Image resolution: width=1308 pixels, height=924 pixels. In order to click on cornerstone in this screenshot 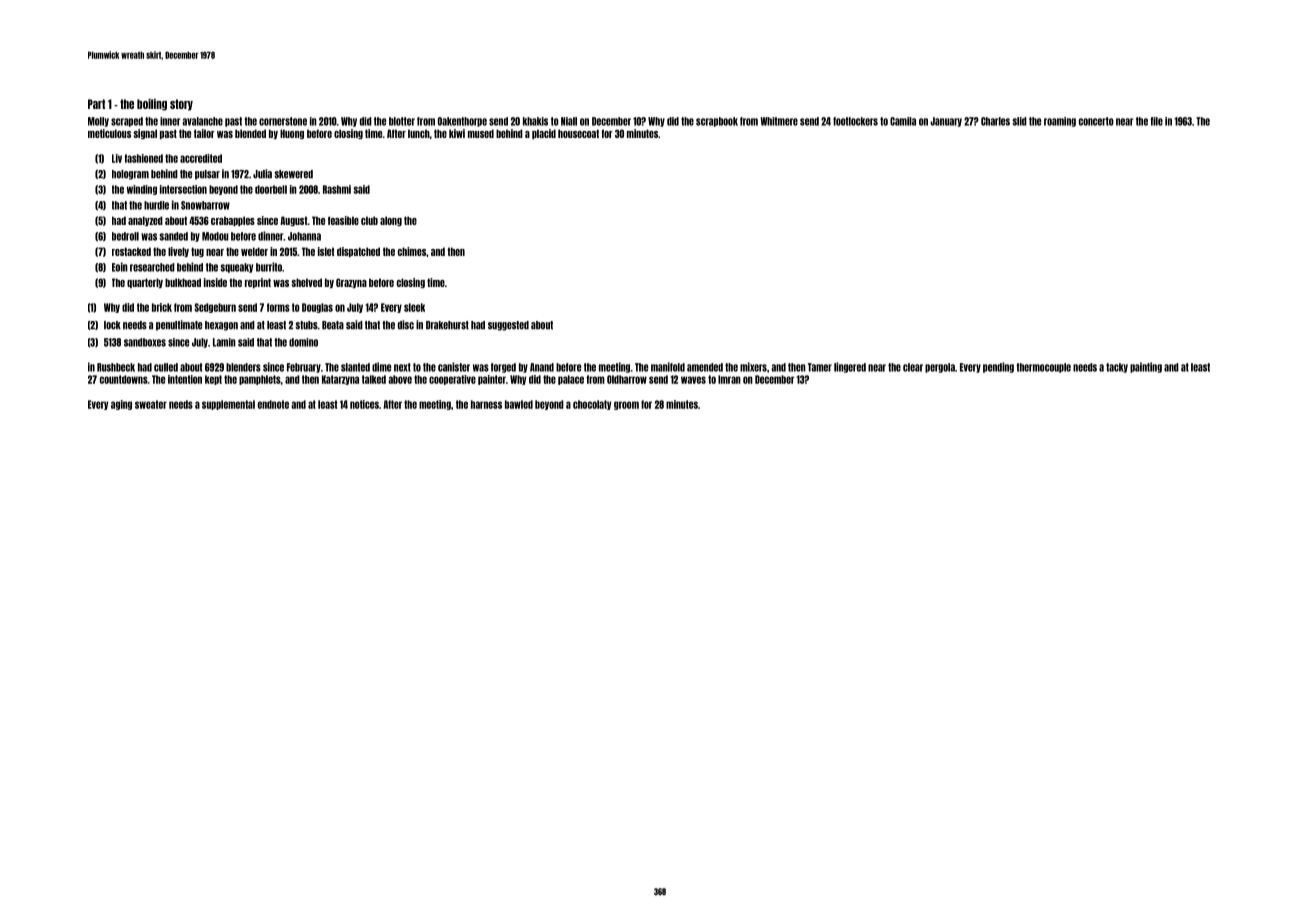, I will do `click(283, 121)`.
